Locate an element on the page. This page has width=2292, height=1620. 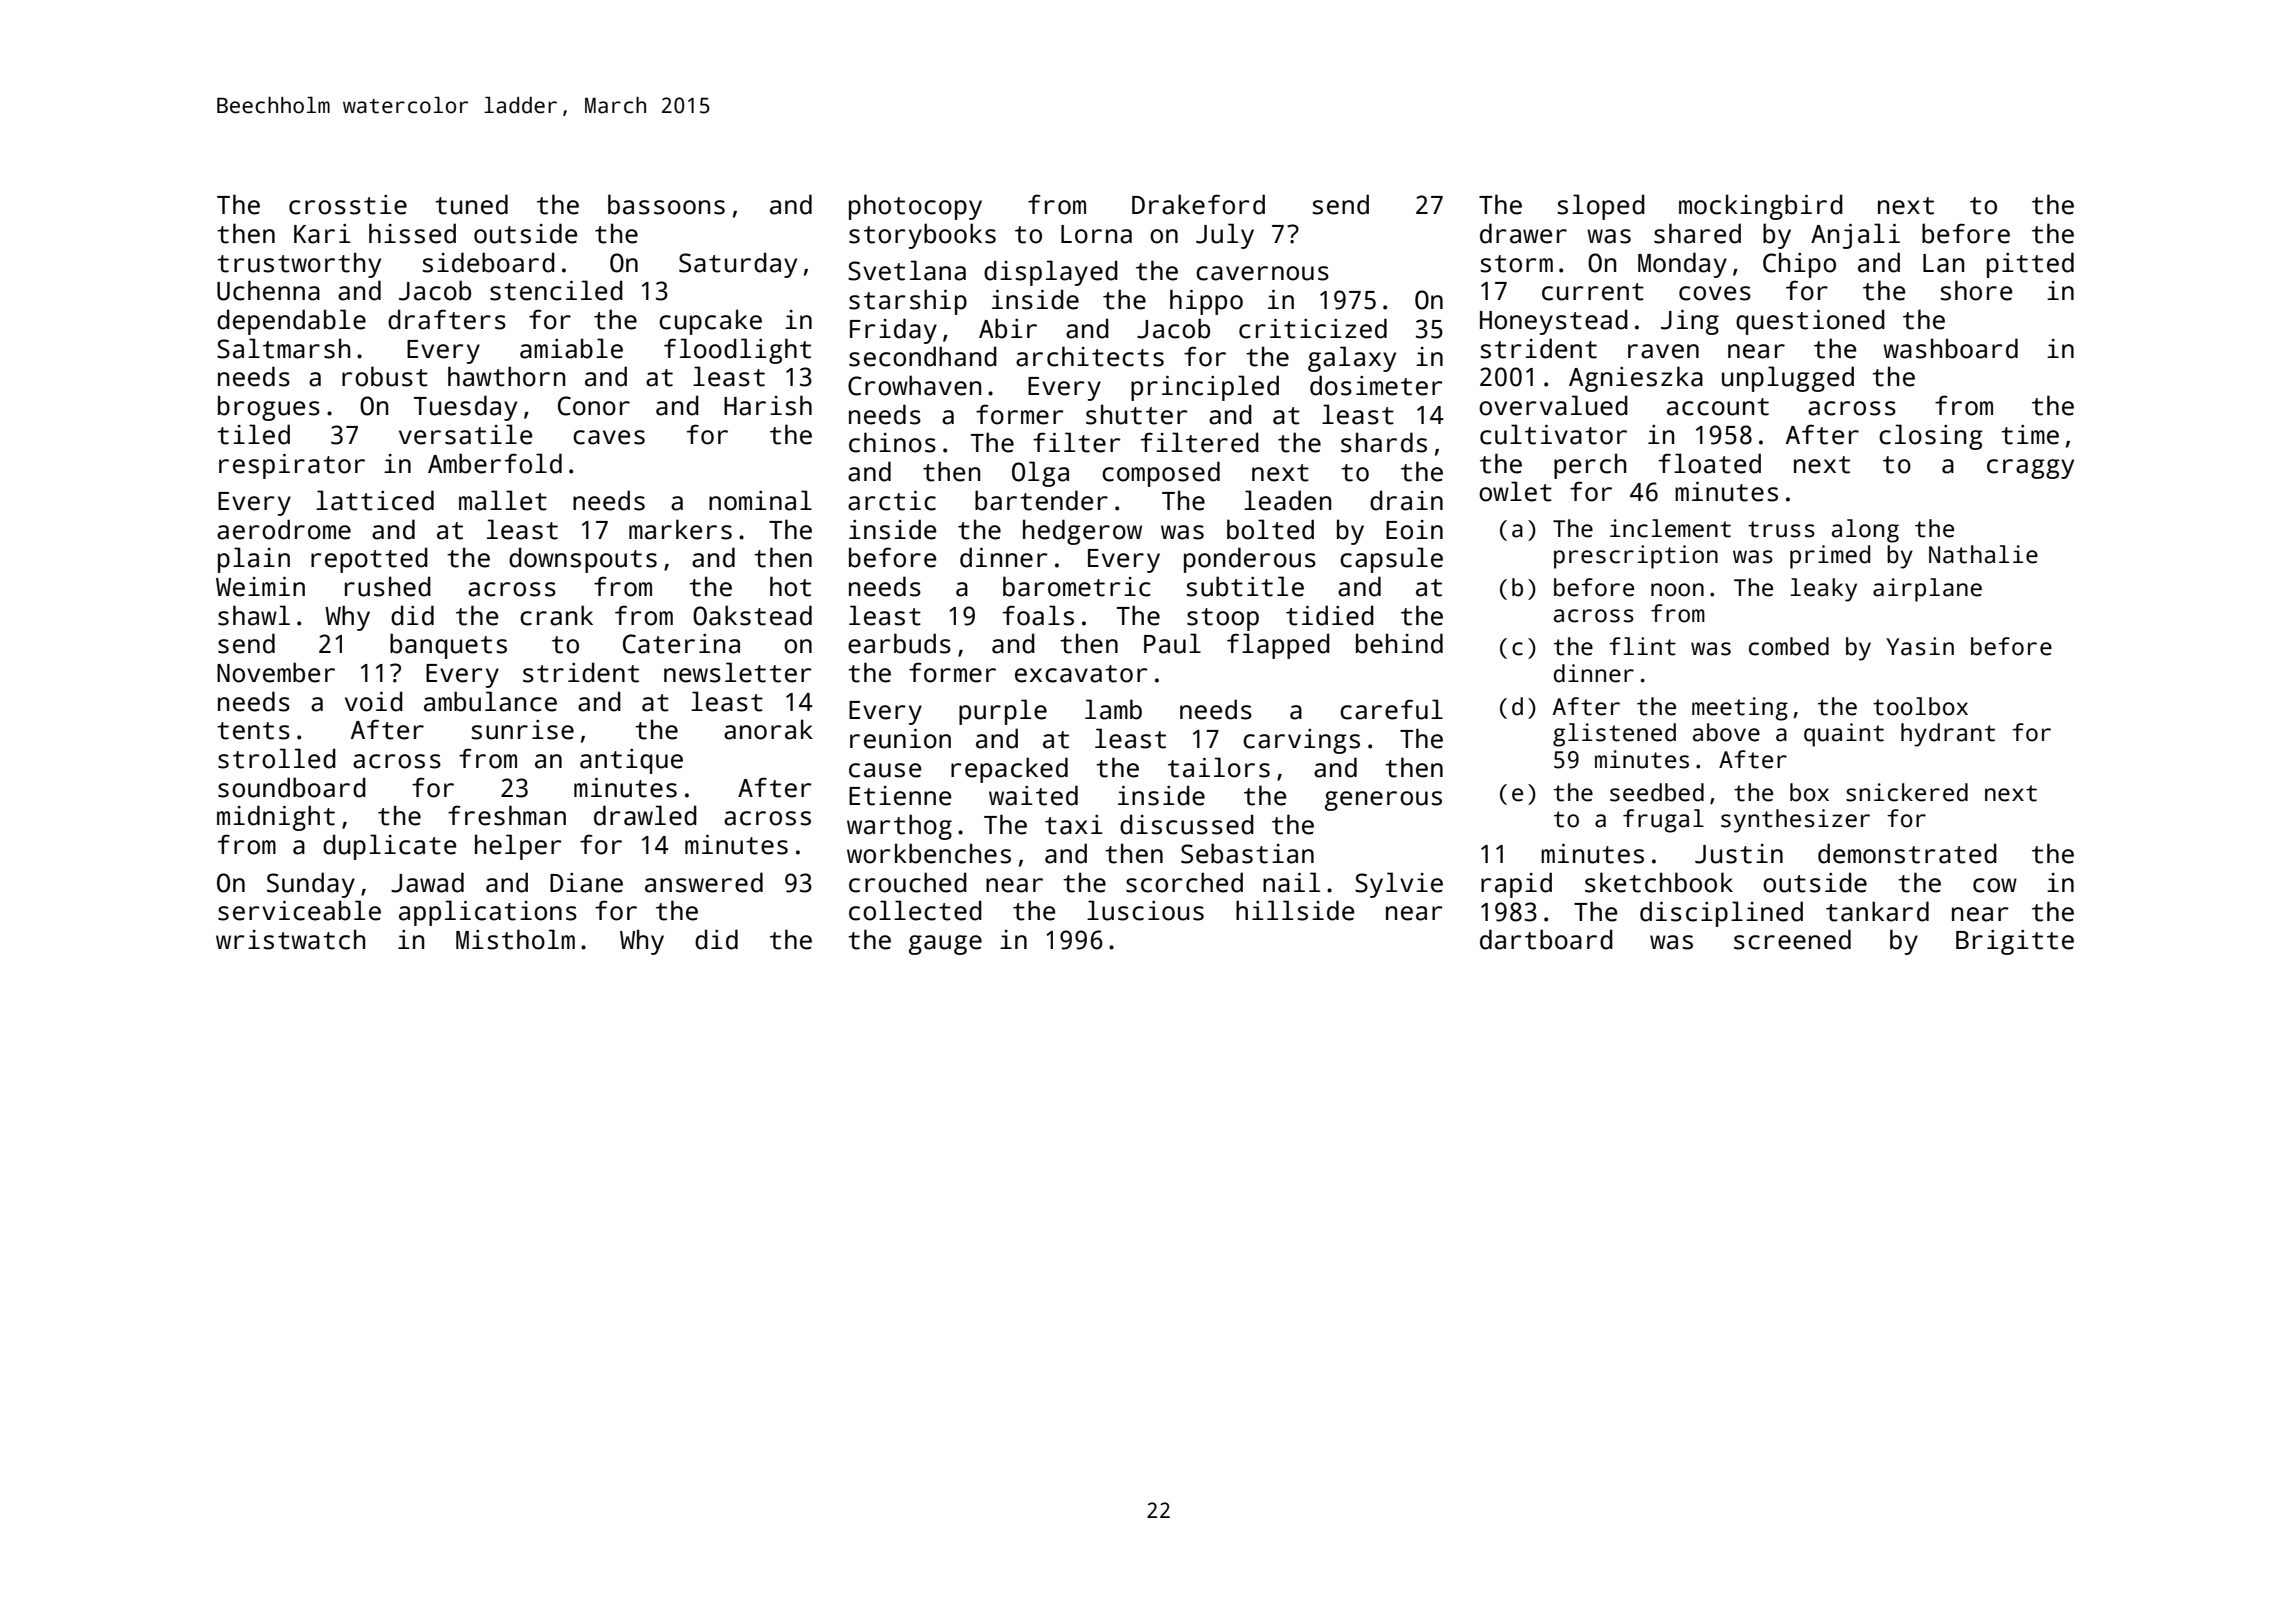
answered is located at coordinates (704, 882).
